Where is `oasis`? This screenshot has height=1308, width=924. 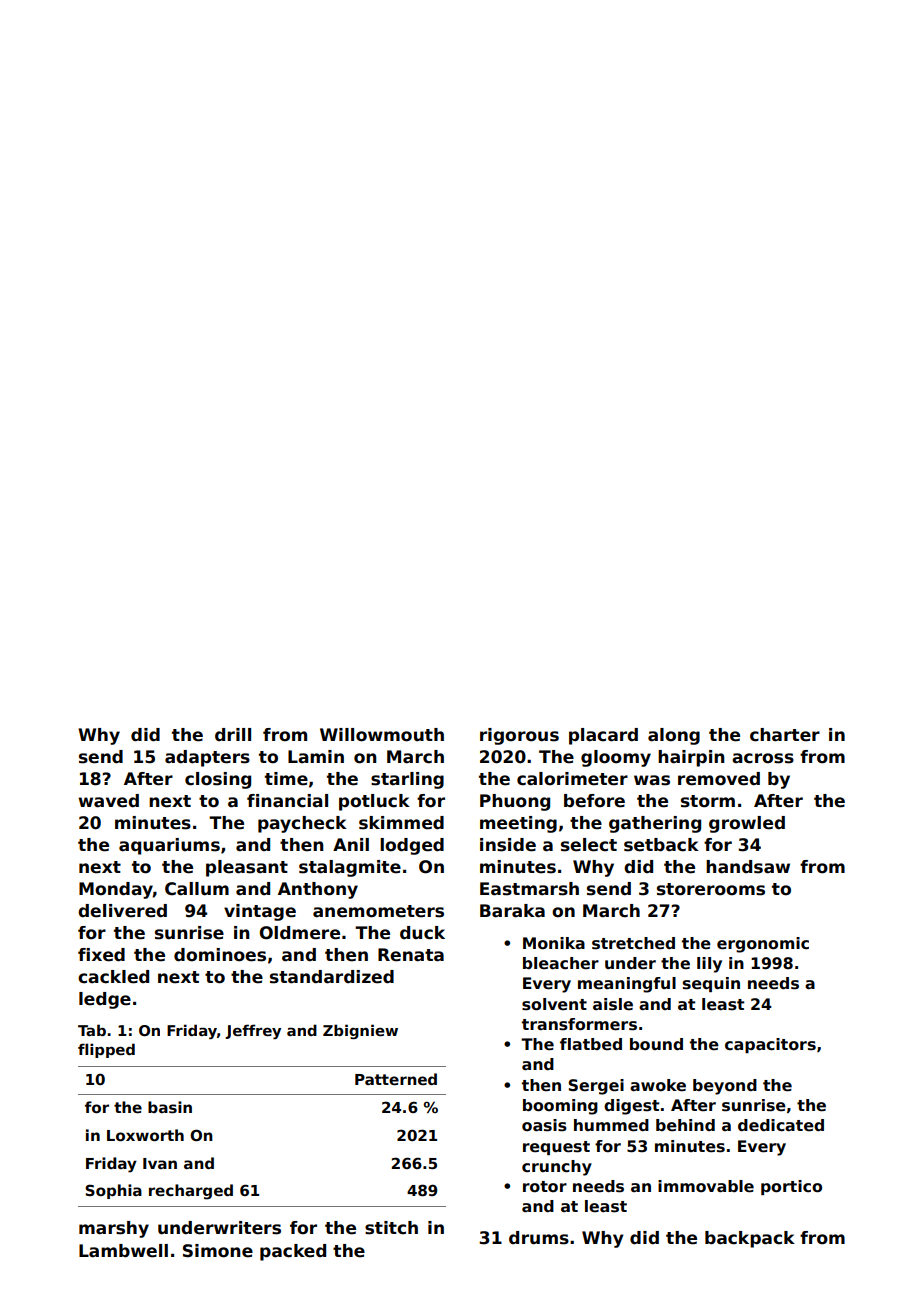
oasis is located at coordinates (544, 1125).
